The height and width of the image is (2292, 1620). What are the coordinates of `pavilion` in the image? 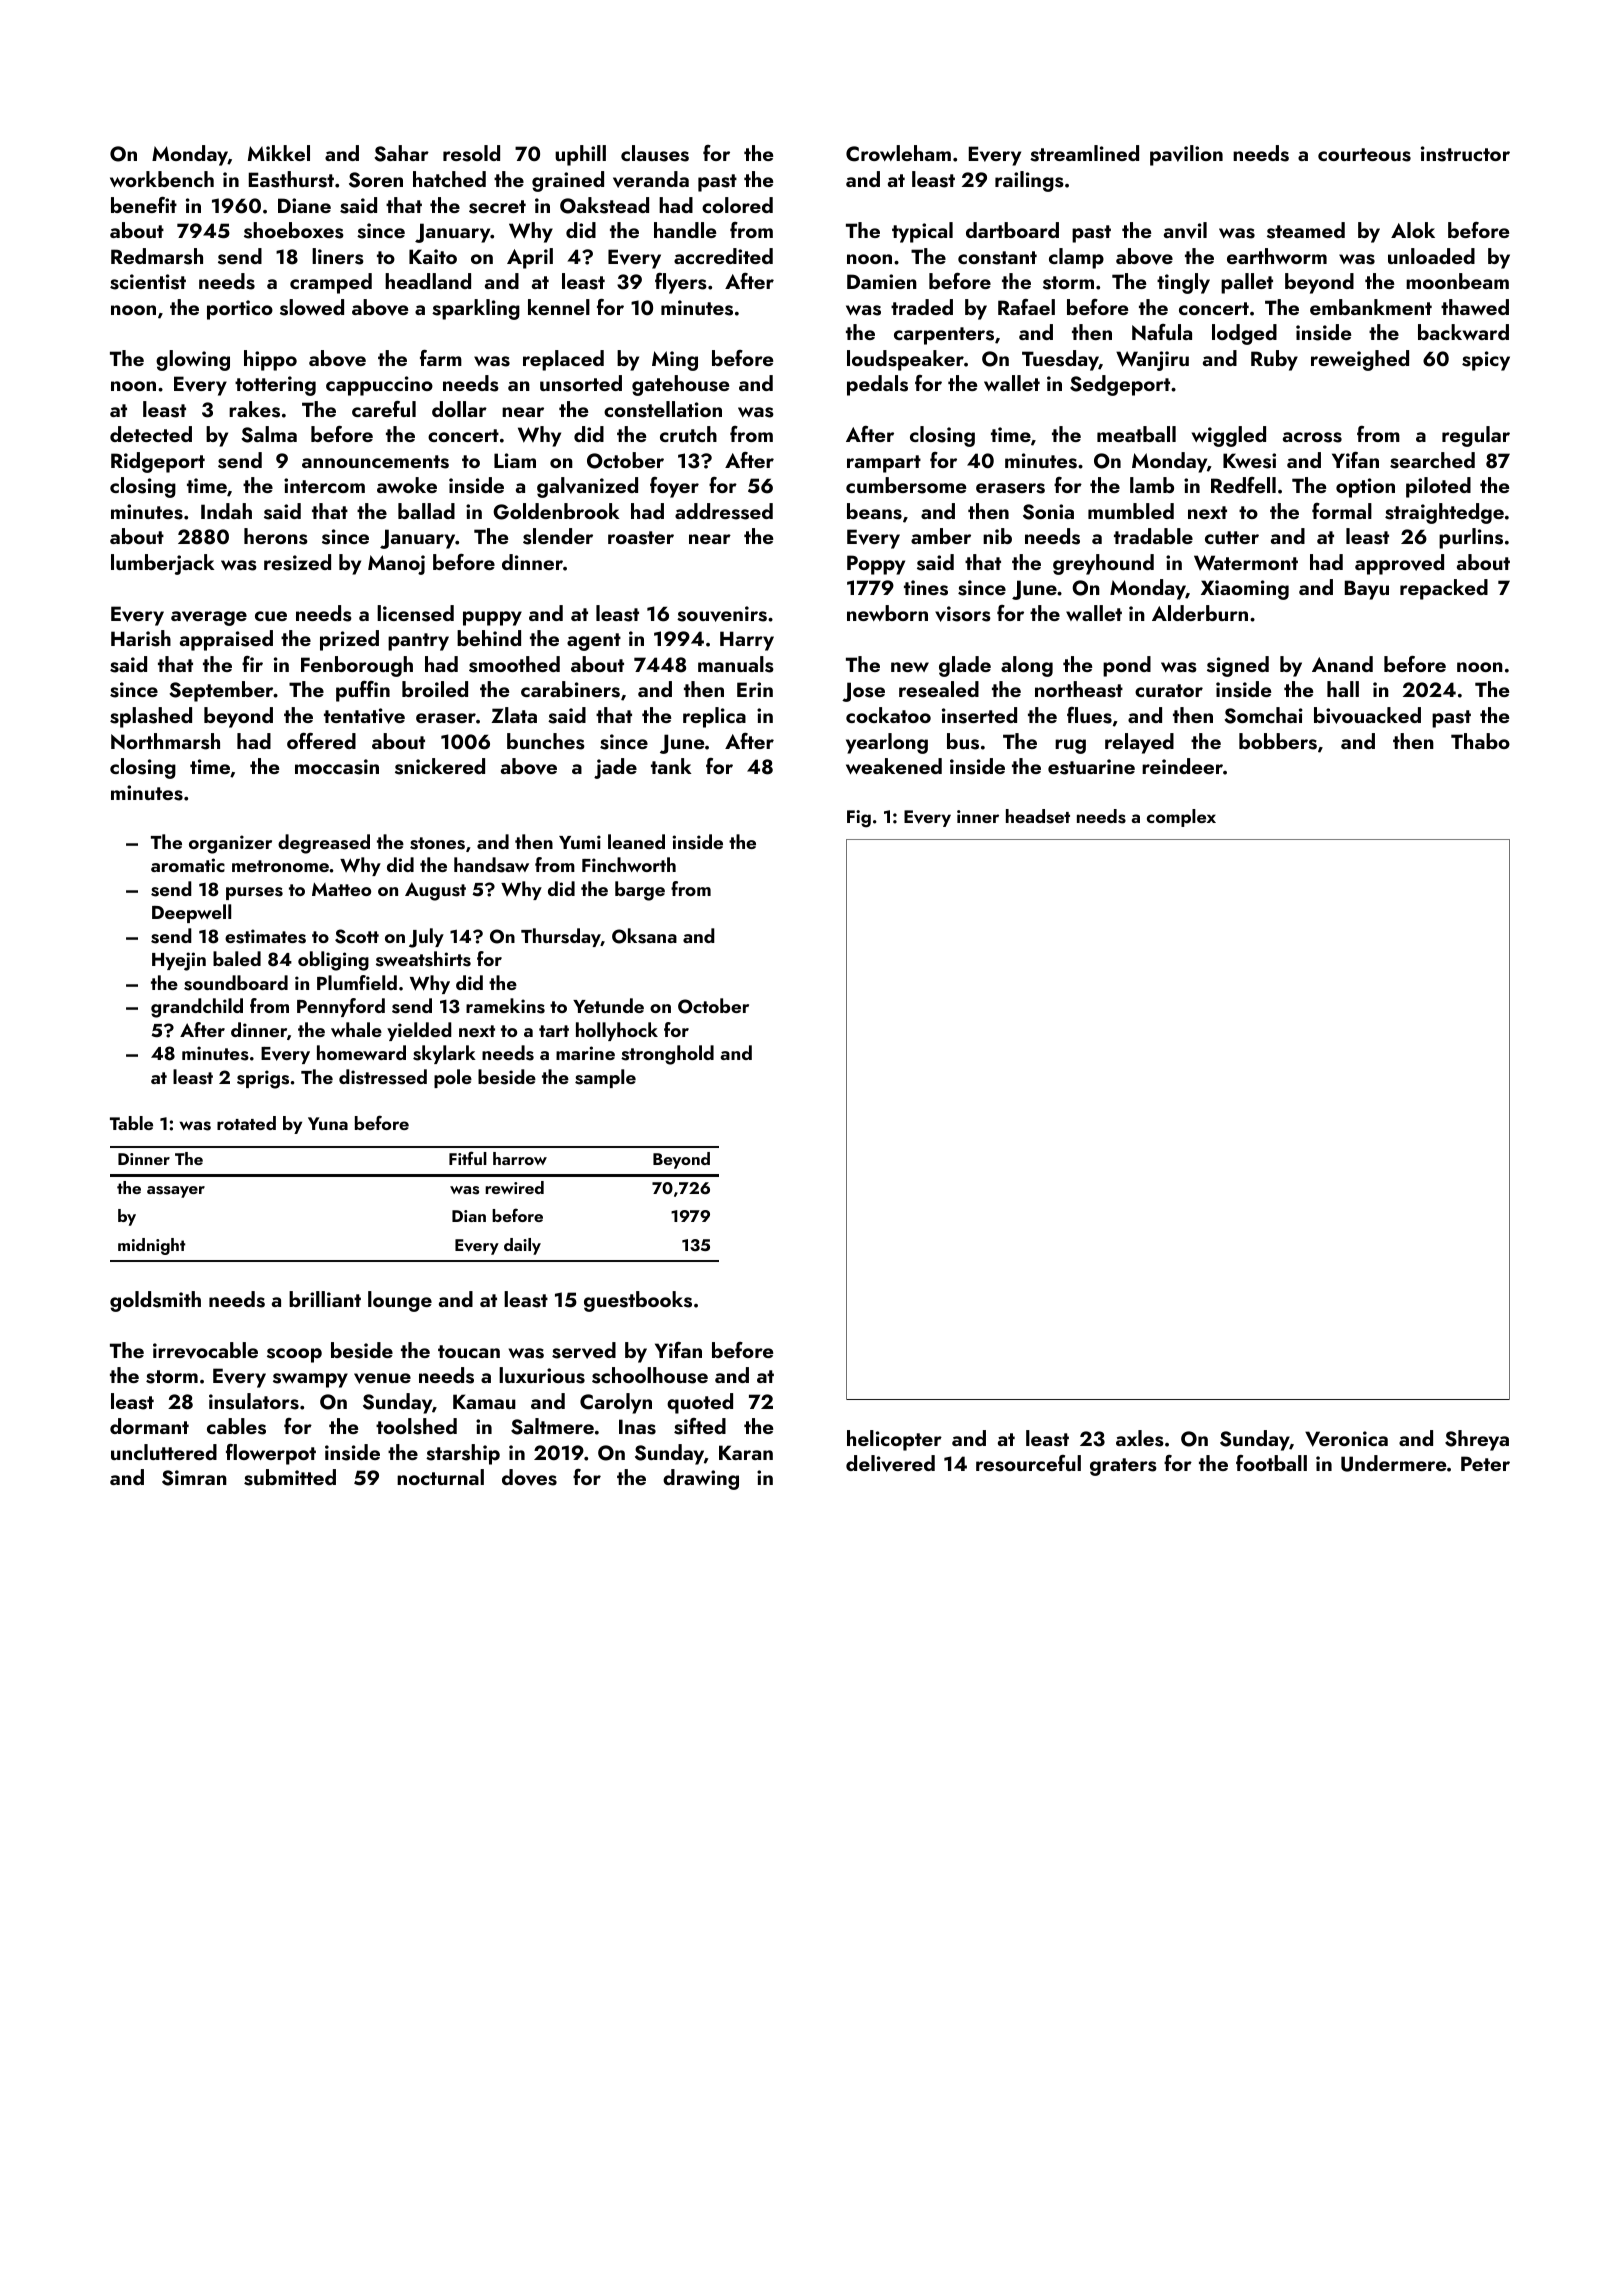 It's located at (1186, 155).
